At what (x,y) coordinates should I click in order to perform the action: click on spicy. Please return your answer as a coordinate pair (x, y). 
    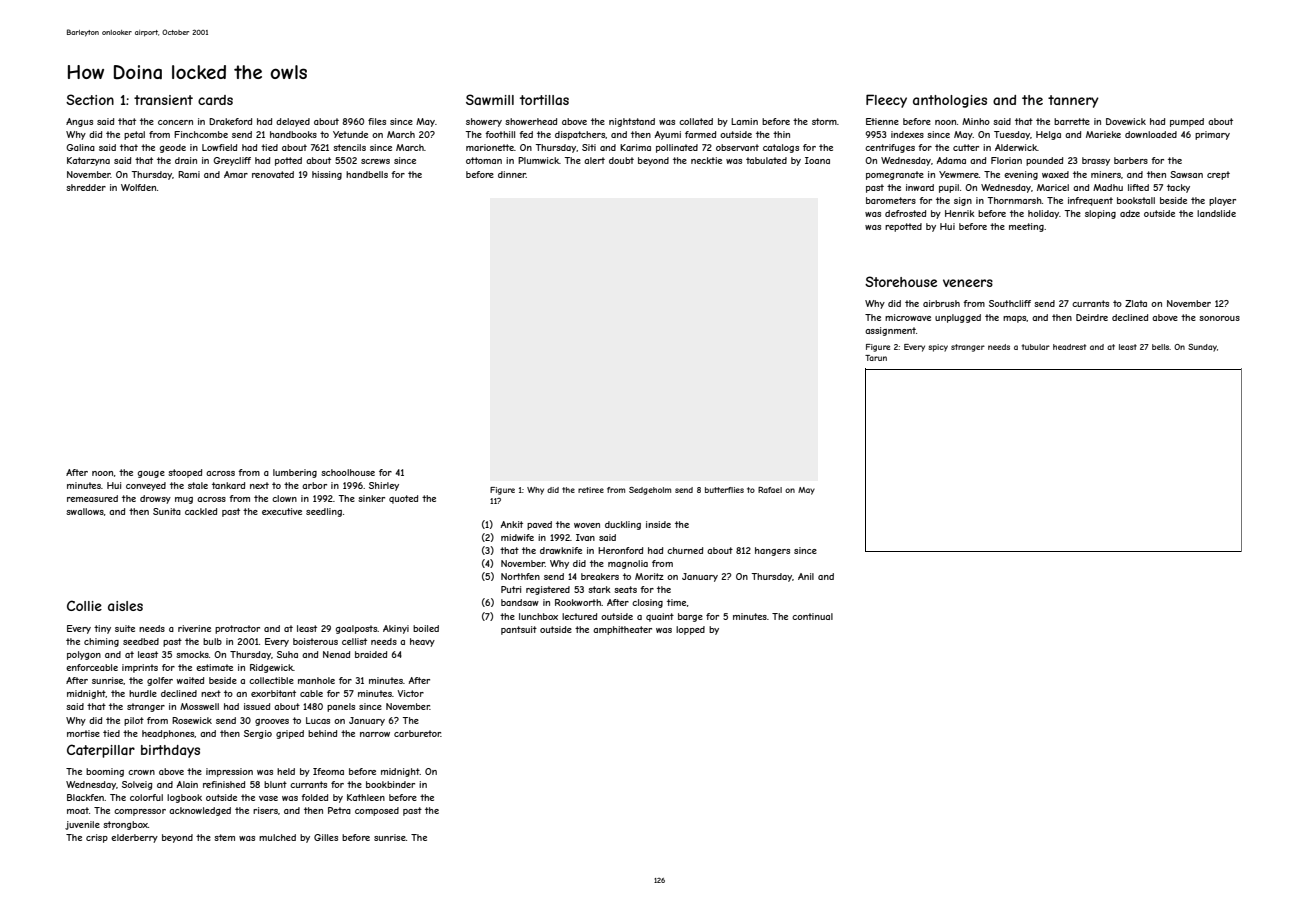
    Looking at the image, I should click on (938, 348).
